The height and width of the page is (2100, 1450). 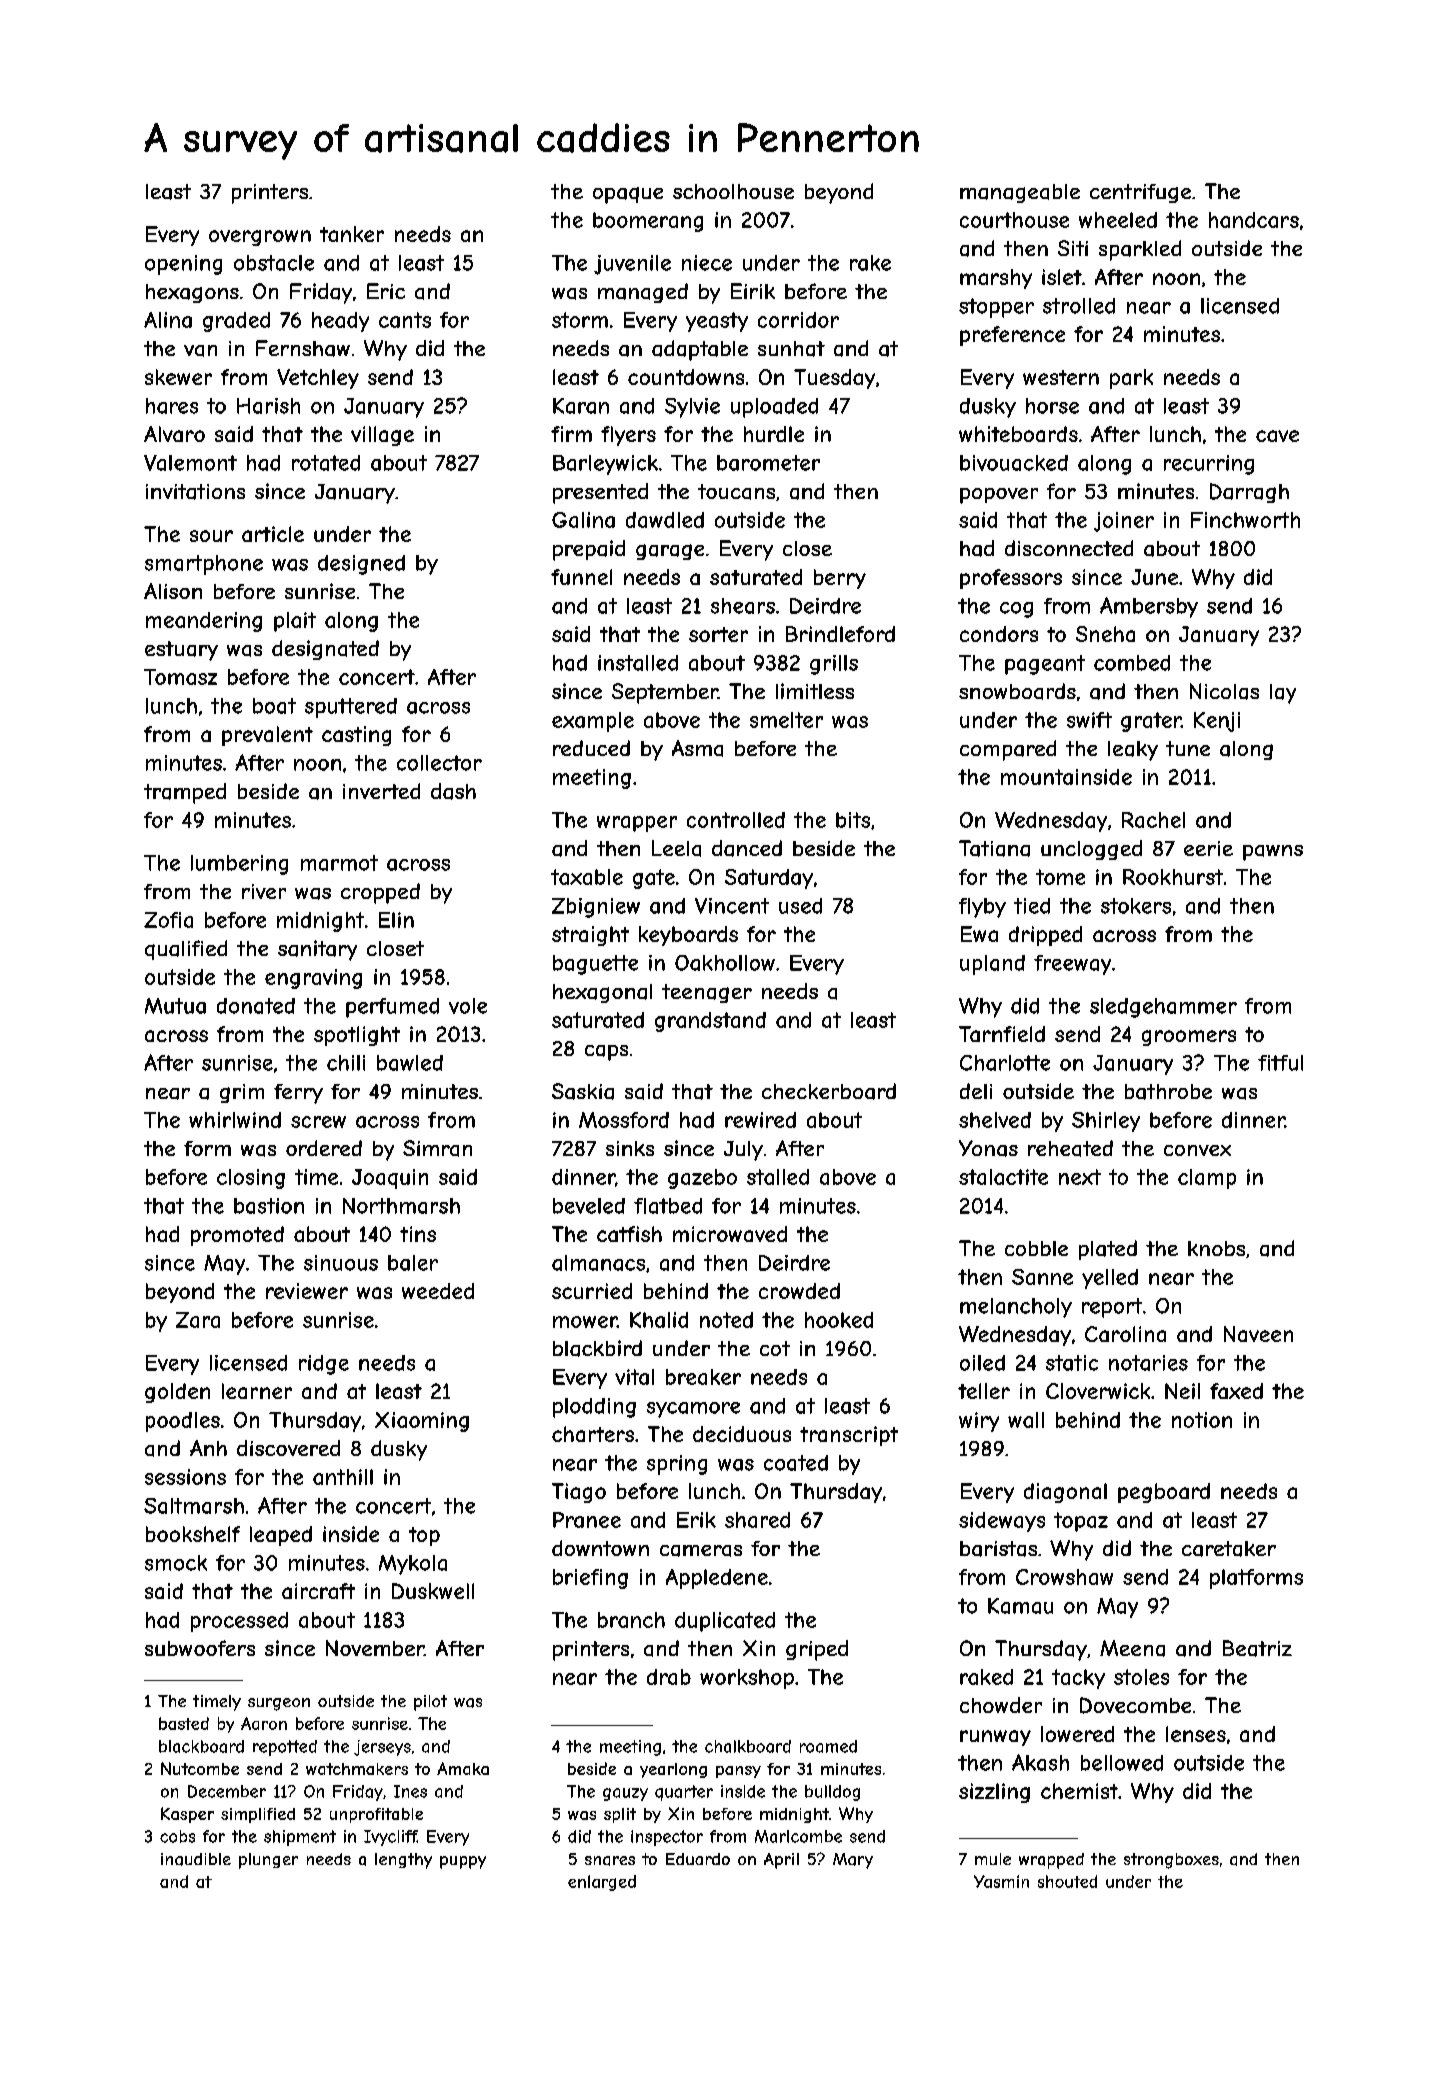 What do you see at coordinates (625, 1794) in the page?
I see `gauzy` at bounding box center [625, 1794].
